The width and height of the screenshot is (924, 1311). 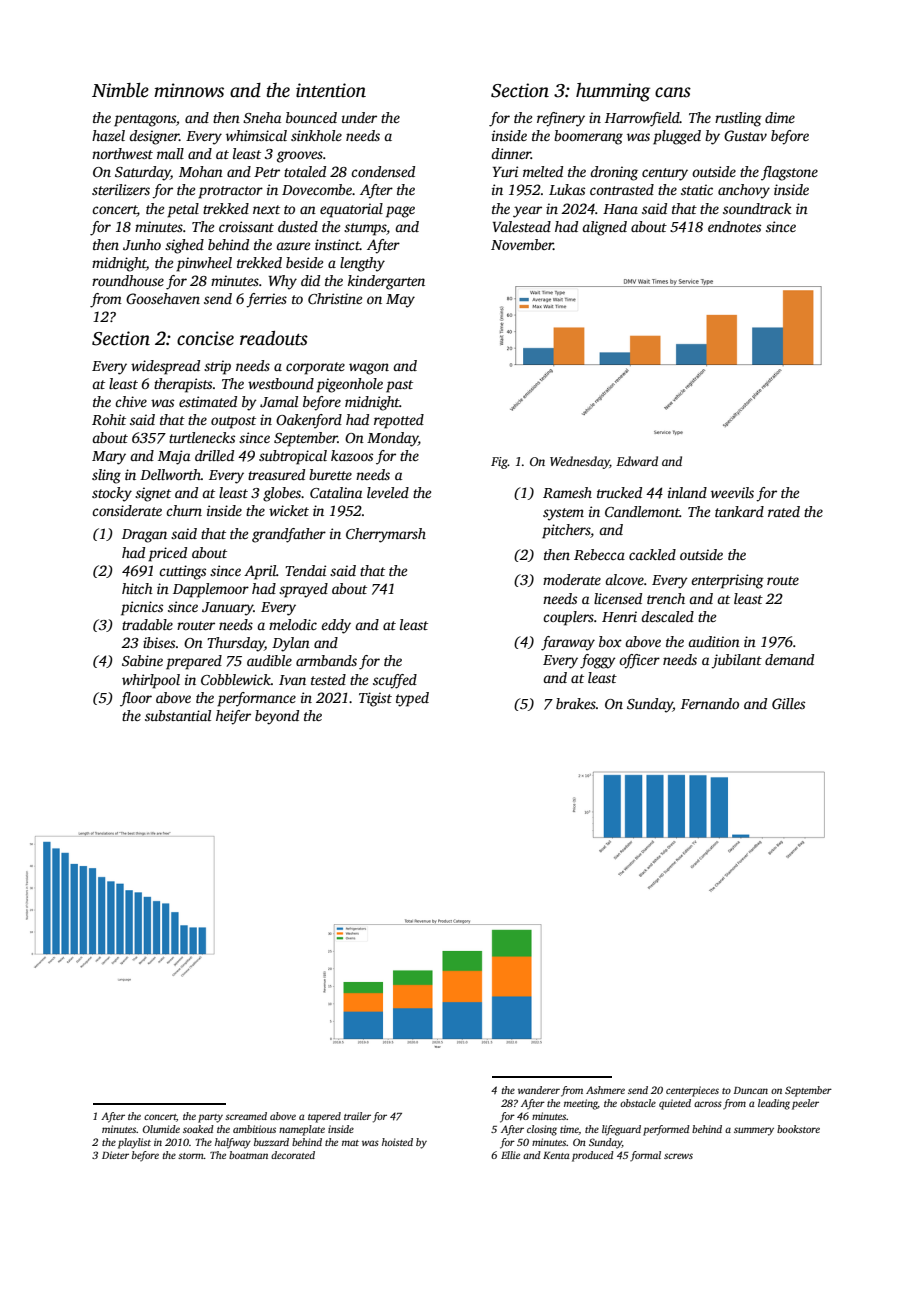 What do you see at coordinates (539, 1090) in the screenshot?
I see `wanderer` at bounding box center [539, 1090].
